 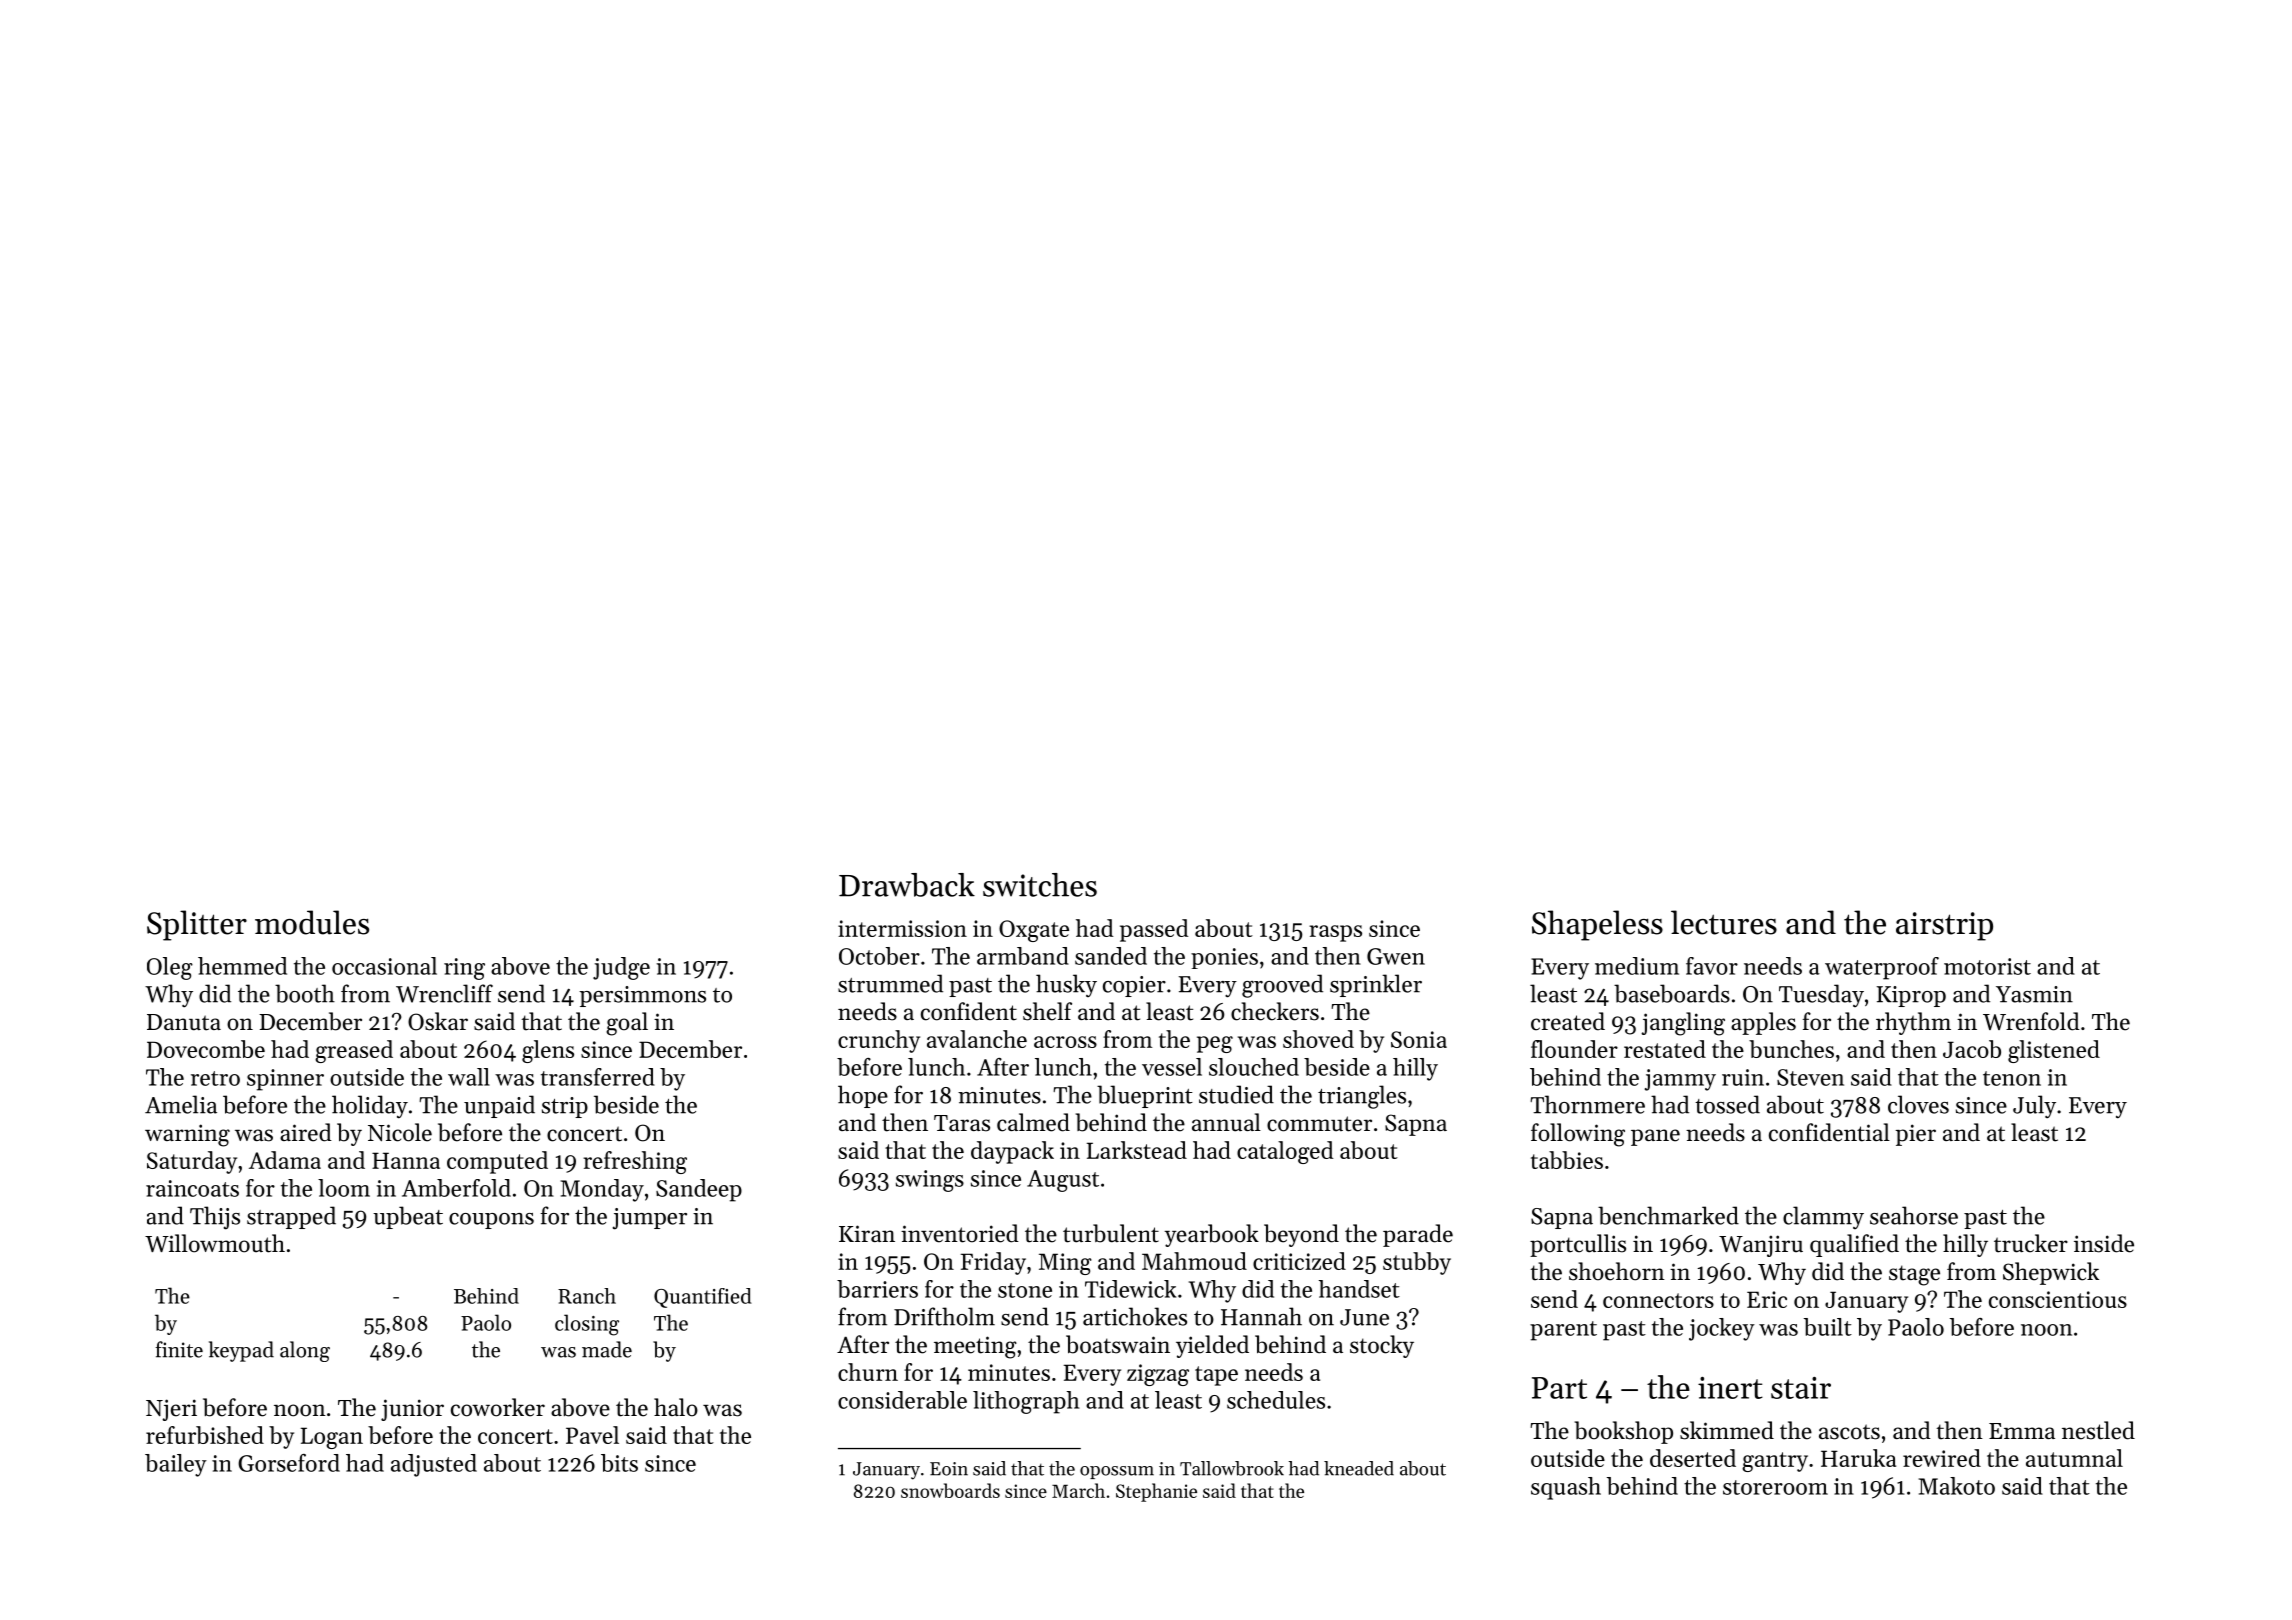 What do you see at coordinates (491, 1221) in the screenshot?
I see `coupons` at bounding box center [491, 1221].
